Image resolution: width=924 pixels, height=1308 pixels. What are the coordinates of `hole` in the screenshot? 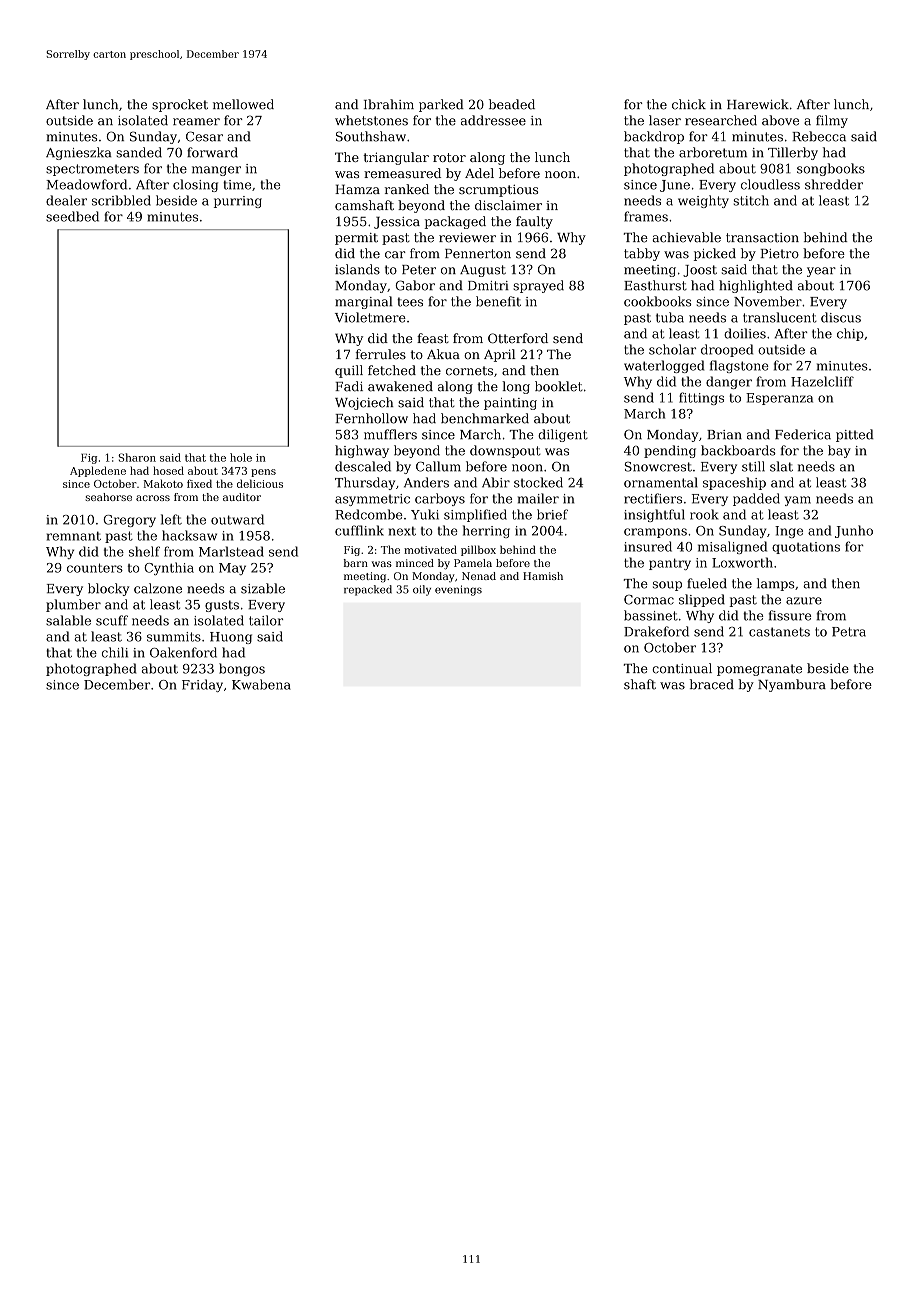 It's located at (241, 457).
